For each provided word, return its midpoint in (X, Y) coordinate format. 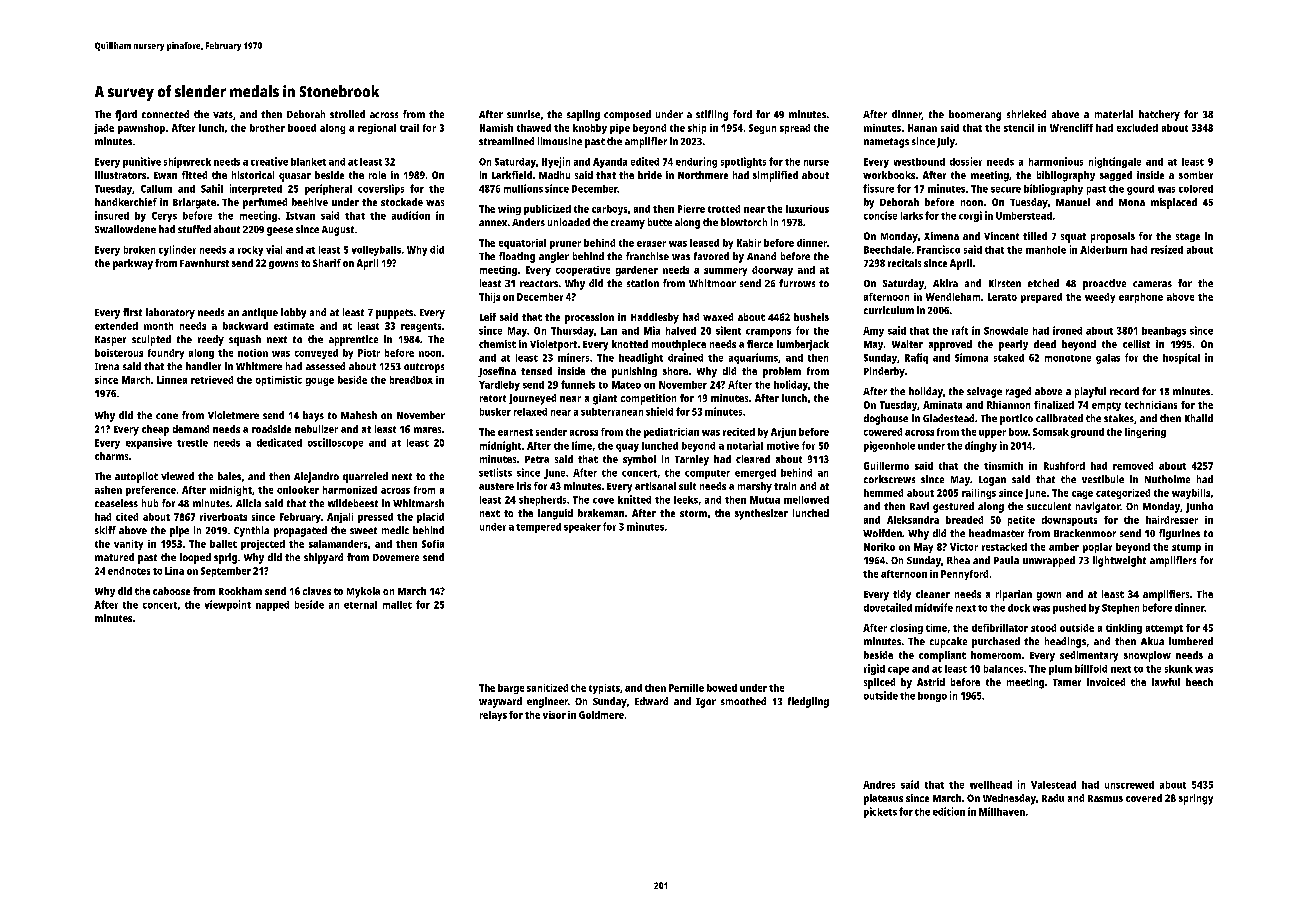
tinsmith (1003, 466)
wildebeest (353, 503)
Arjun (783, 433)
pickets (880, 812)
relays (493, 716)
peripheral (328, 189)
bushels (811, 317)
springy (1196, 799)
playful (1090, 392)
